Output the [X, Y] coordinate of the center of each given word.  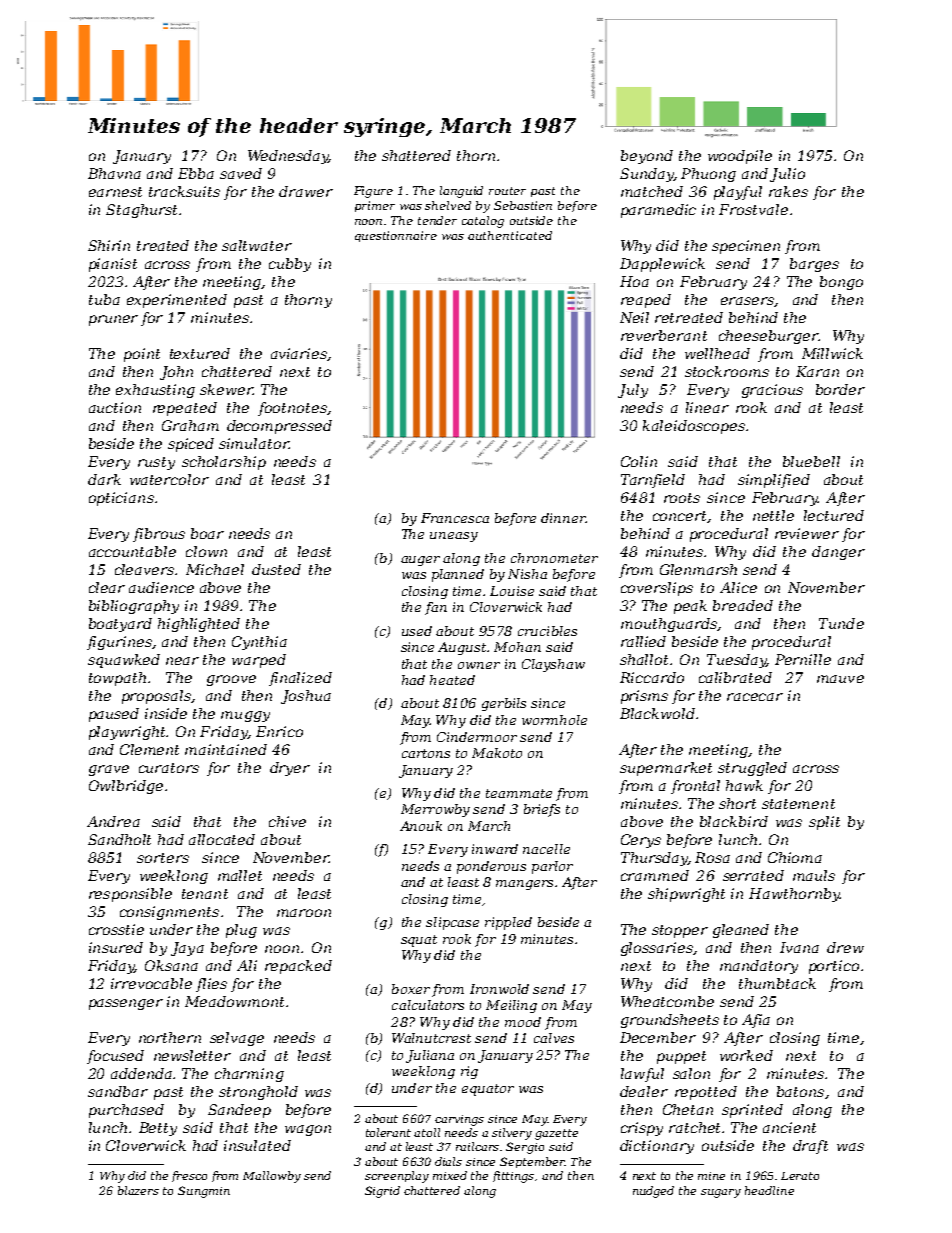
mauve [840, 679]
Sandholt [119, 839]
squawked [124, 661]
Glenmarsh [698, 569]
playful [738, 193]
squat [419, 941]
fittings [513, 1177]
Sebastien [523, 205]
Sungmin [204, 1192]
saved [241, 173]
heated [452, 680]
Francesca [455, 518]
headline [769, 1190]
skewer [226, 389]
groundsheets [670, 1021]
